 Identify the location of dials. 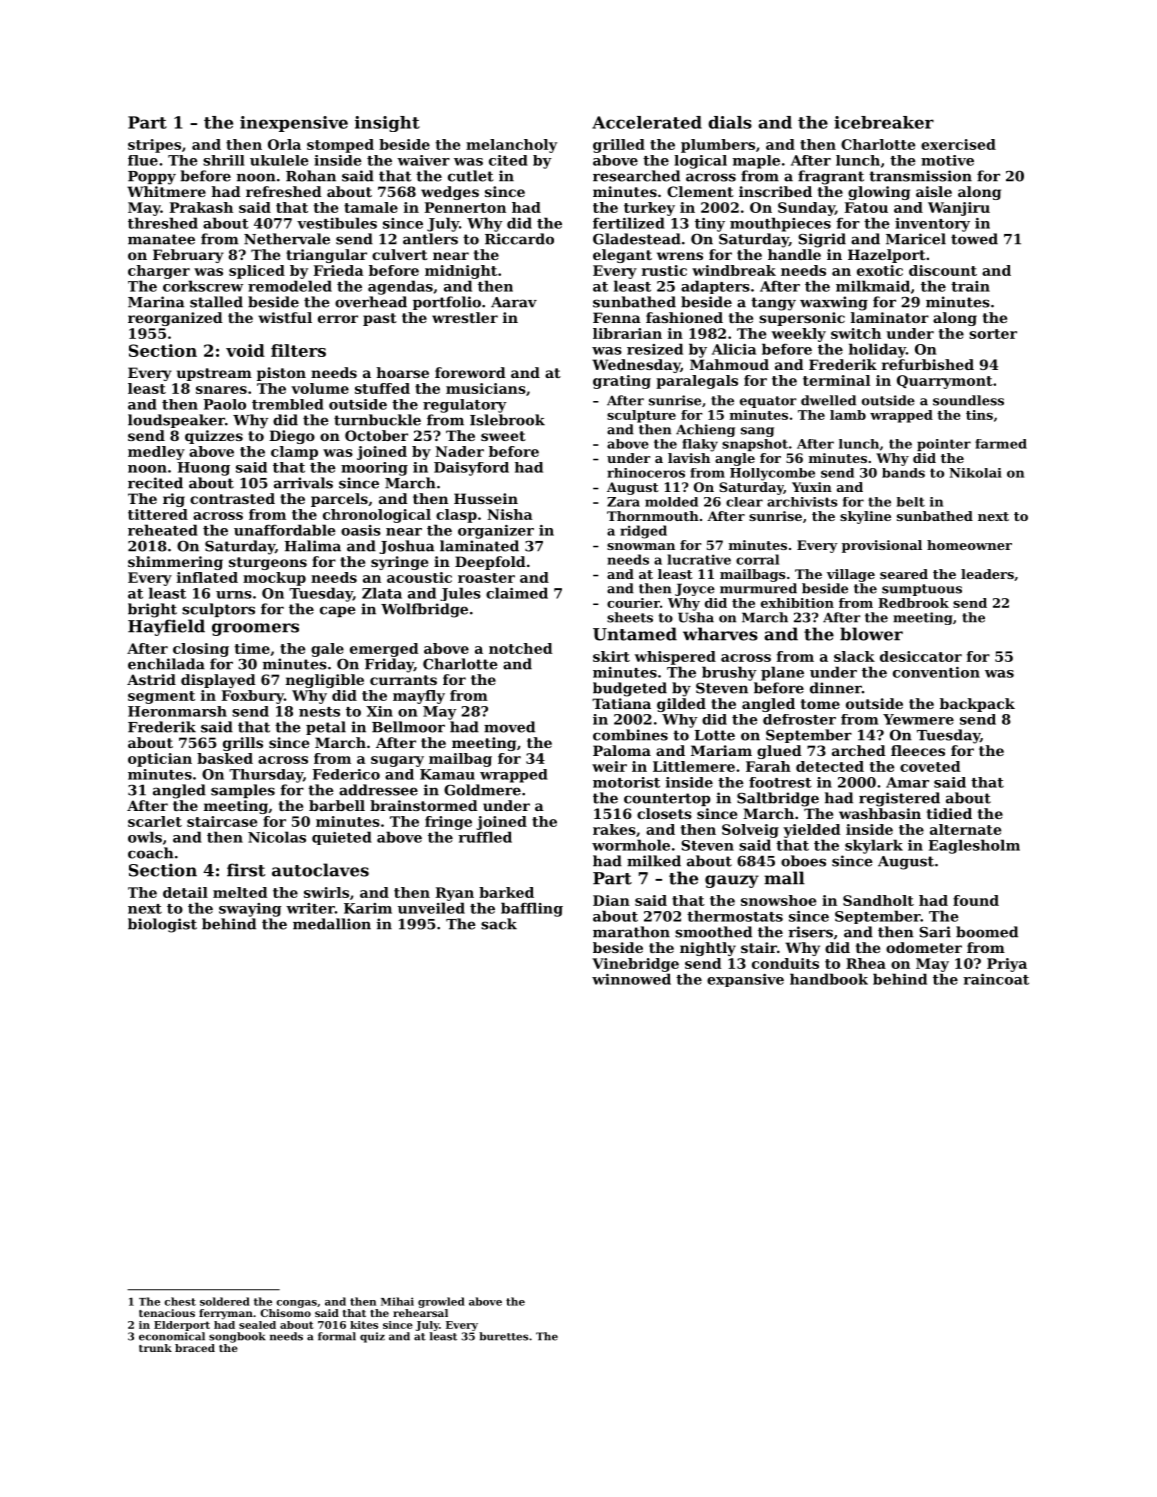
(730, 122).
